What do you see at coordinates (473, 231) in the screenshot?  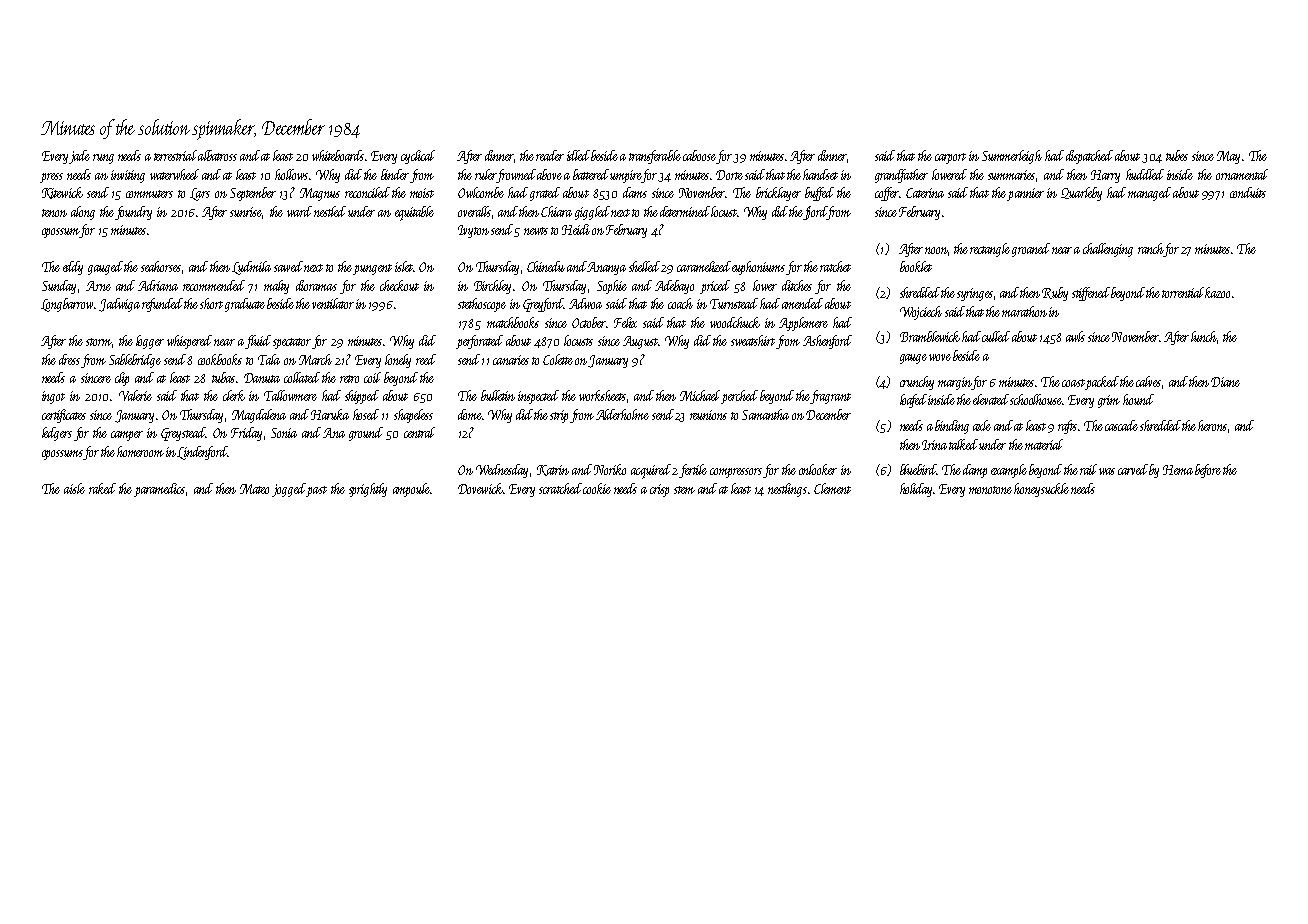 I see `Ivyton` at bounding box center [473, 231].
